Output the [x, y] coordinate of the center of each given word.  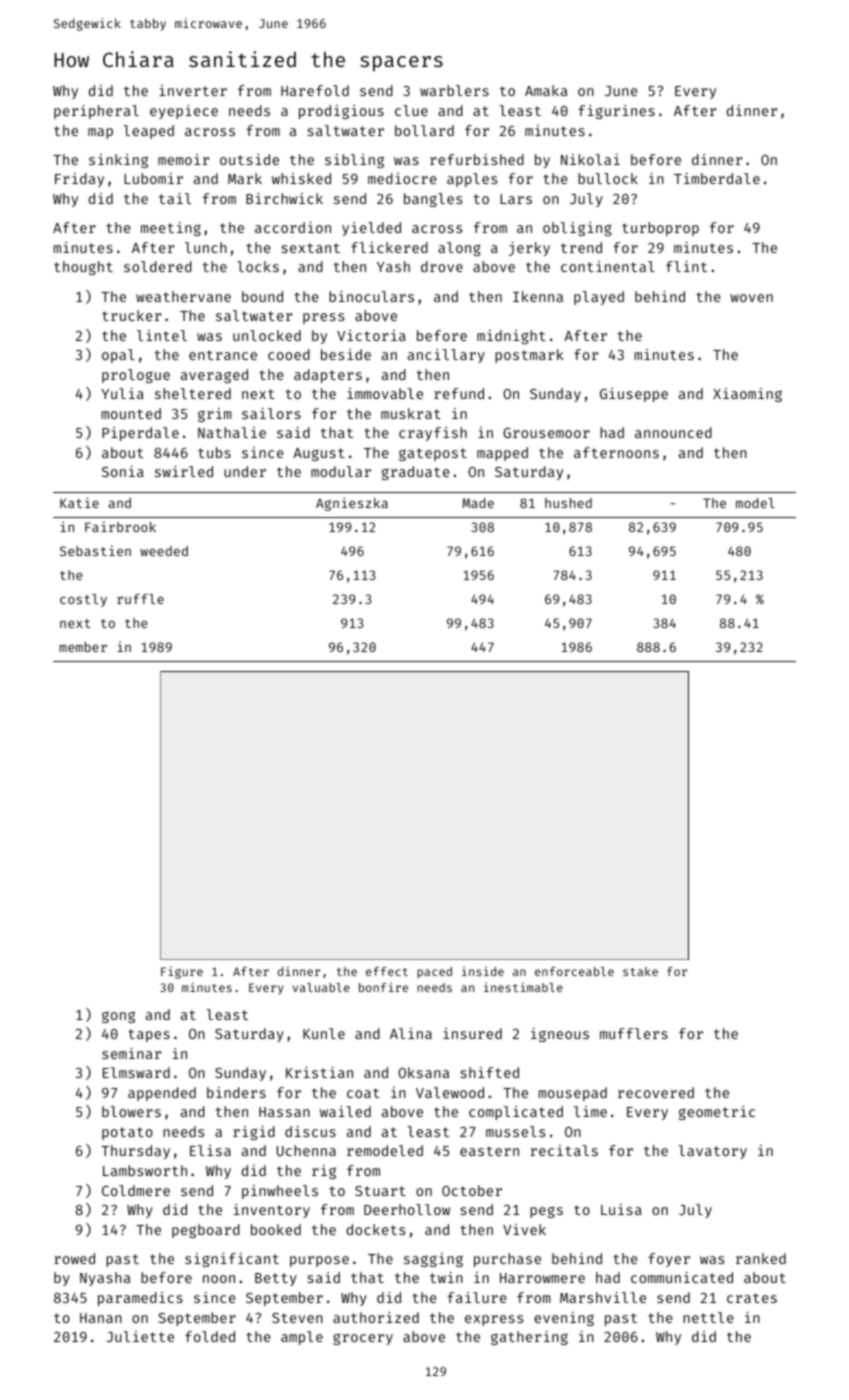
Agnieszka [352, 504]
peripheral [96, 112]
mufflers [634, 1033]
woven [751, 298]
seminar [131, 1053]
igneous [560, 1035]
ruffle [140, 599]
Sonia [123, 471]
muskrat [411, 413]
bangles [433, 200]
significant [232, 1260]
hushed [568, 503]
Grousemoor [546, 433]
